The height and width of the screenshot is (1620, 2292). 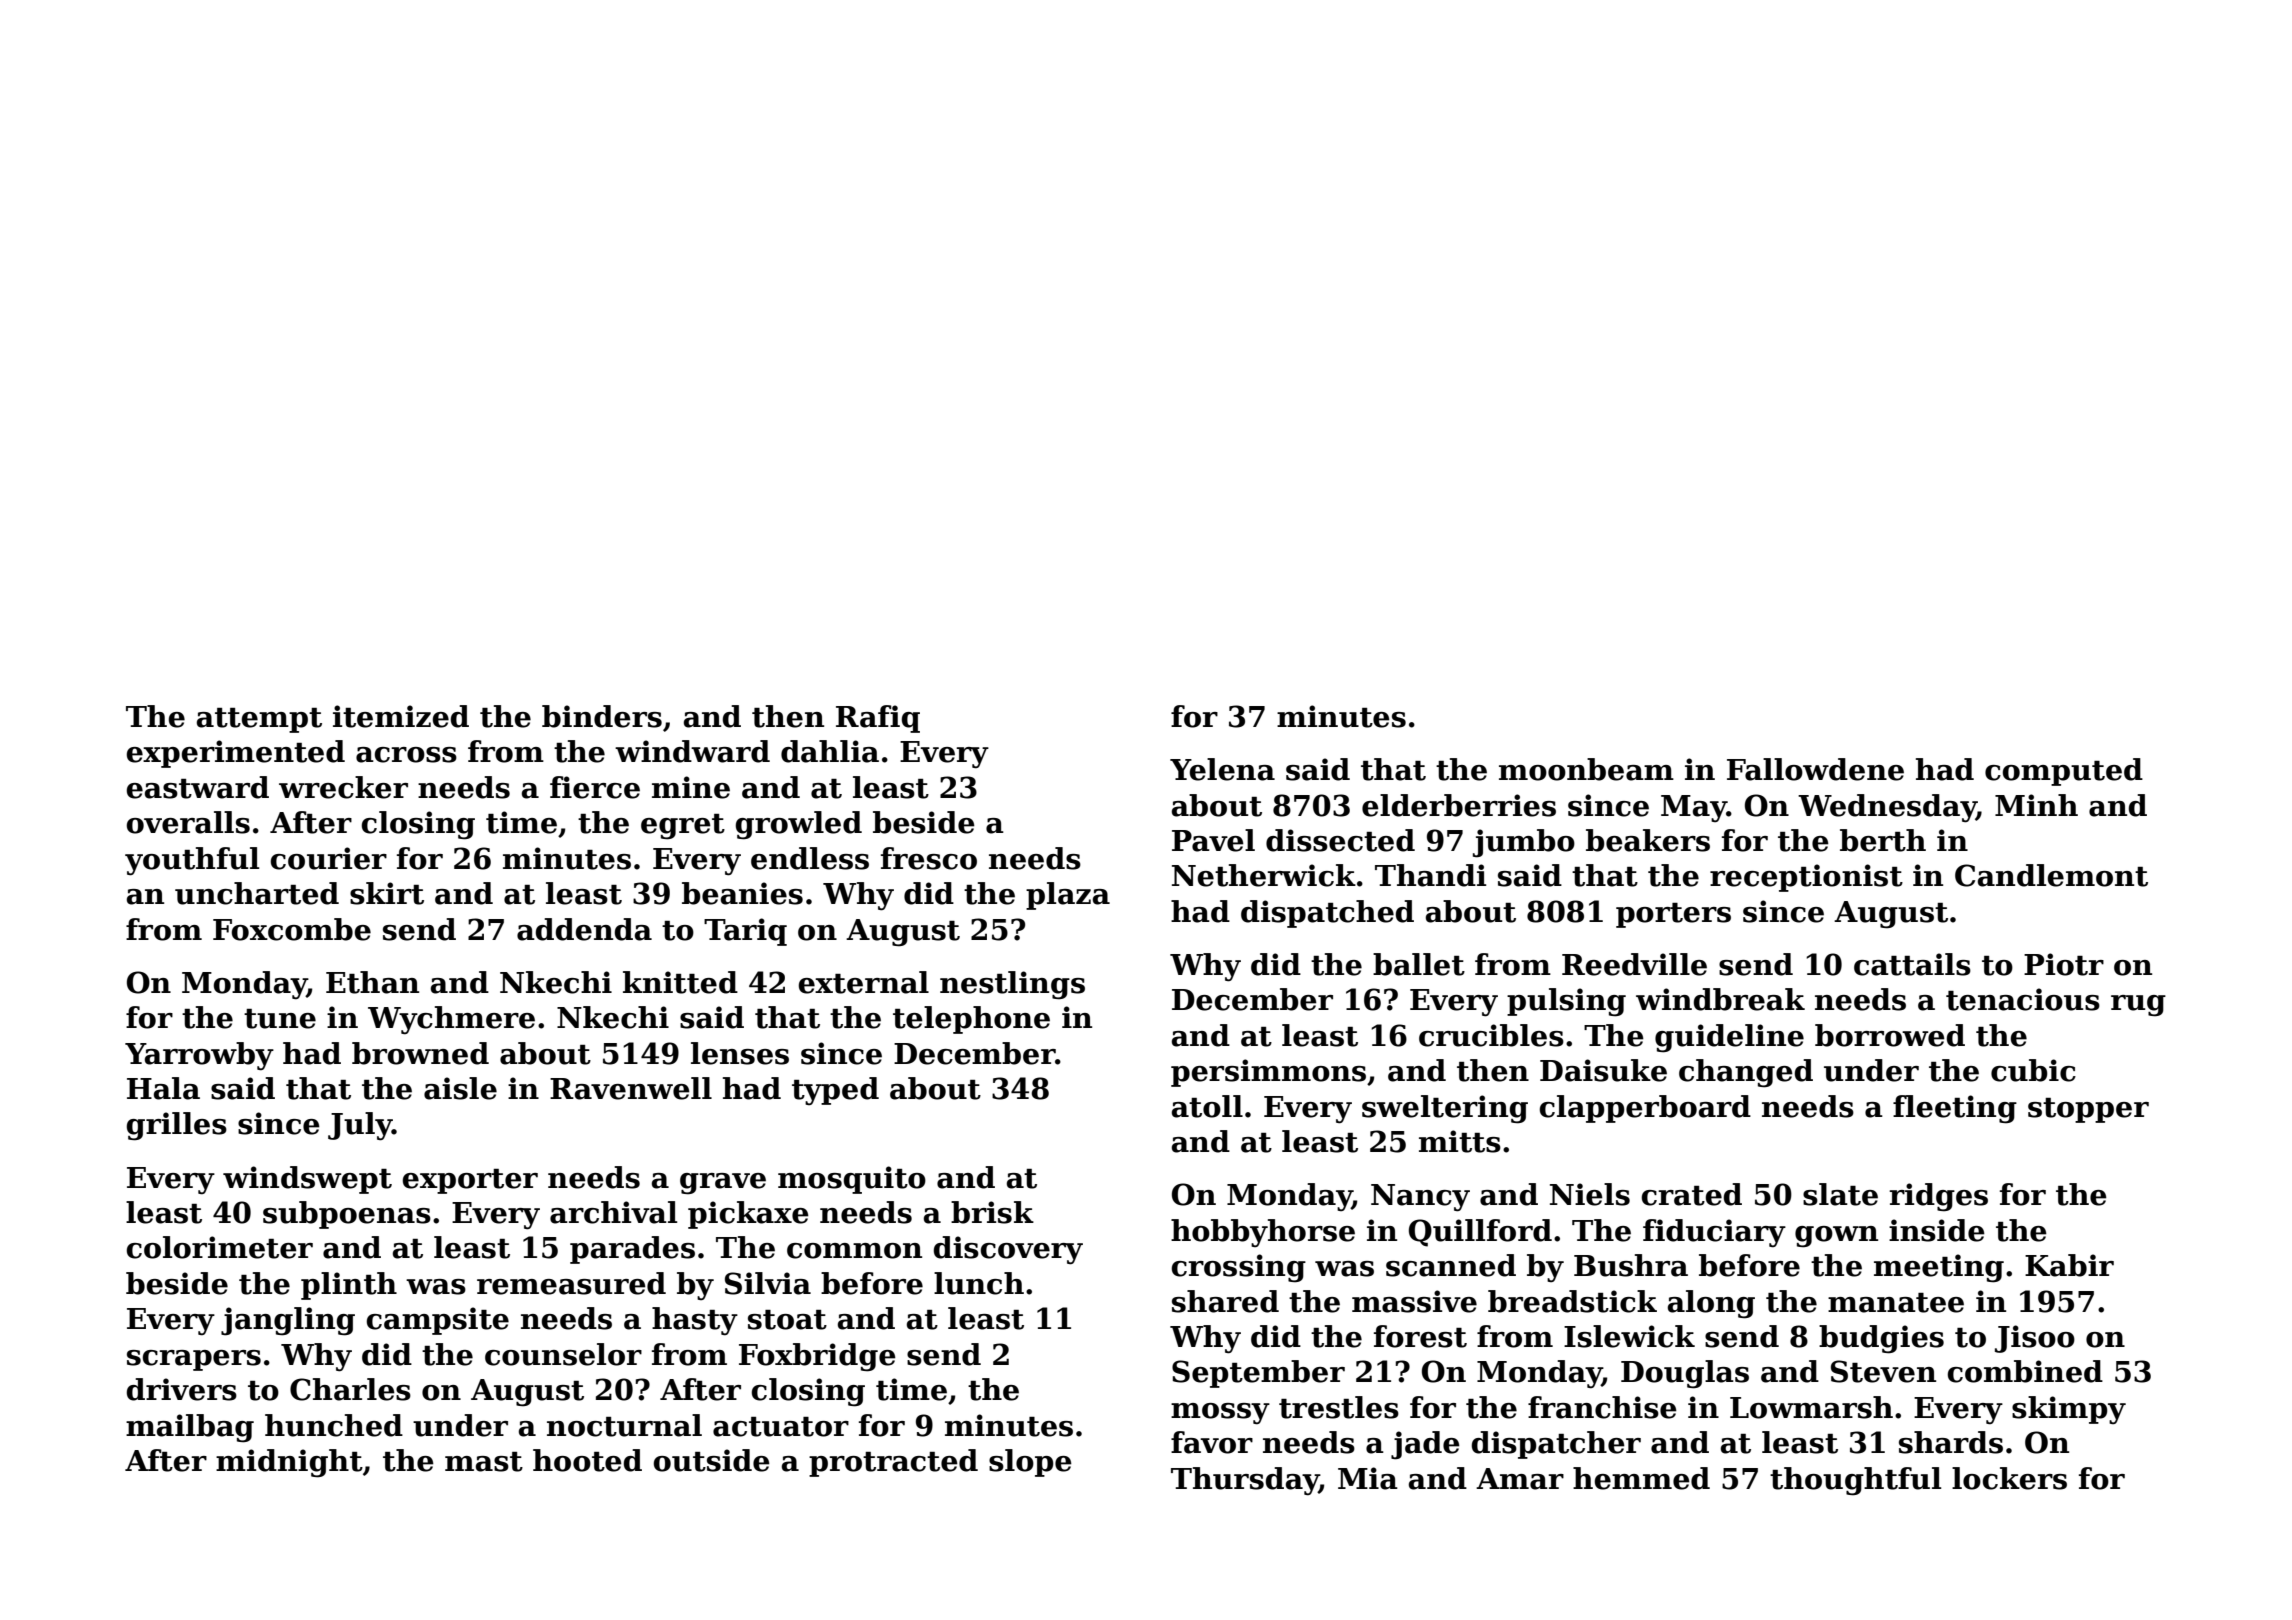 I want to click on Bushra, so click(x=1631, y=1265).
